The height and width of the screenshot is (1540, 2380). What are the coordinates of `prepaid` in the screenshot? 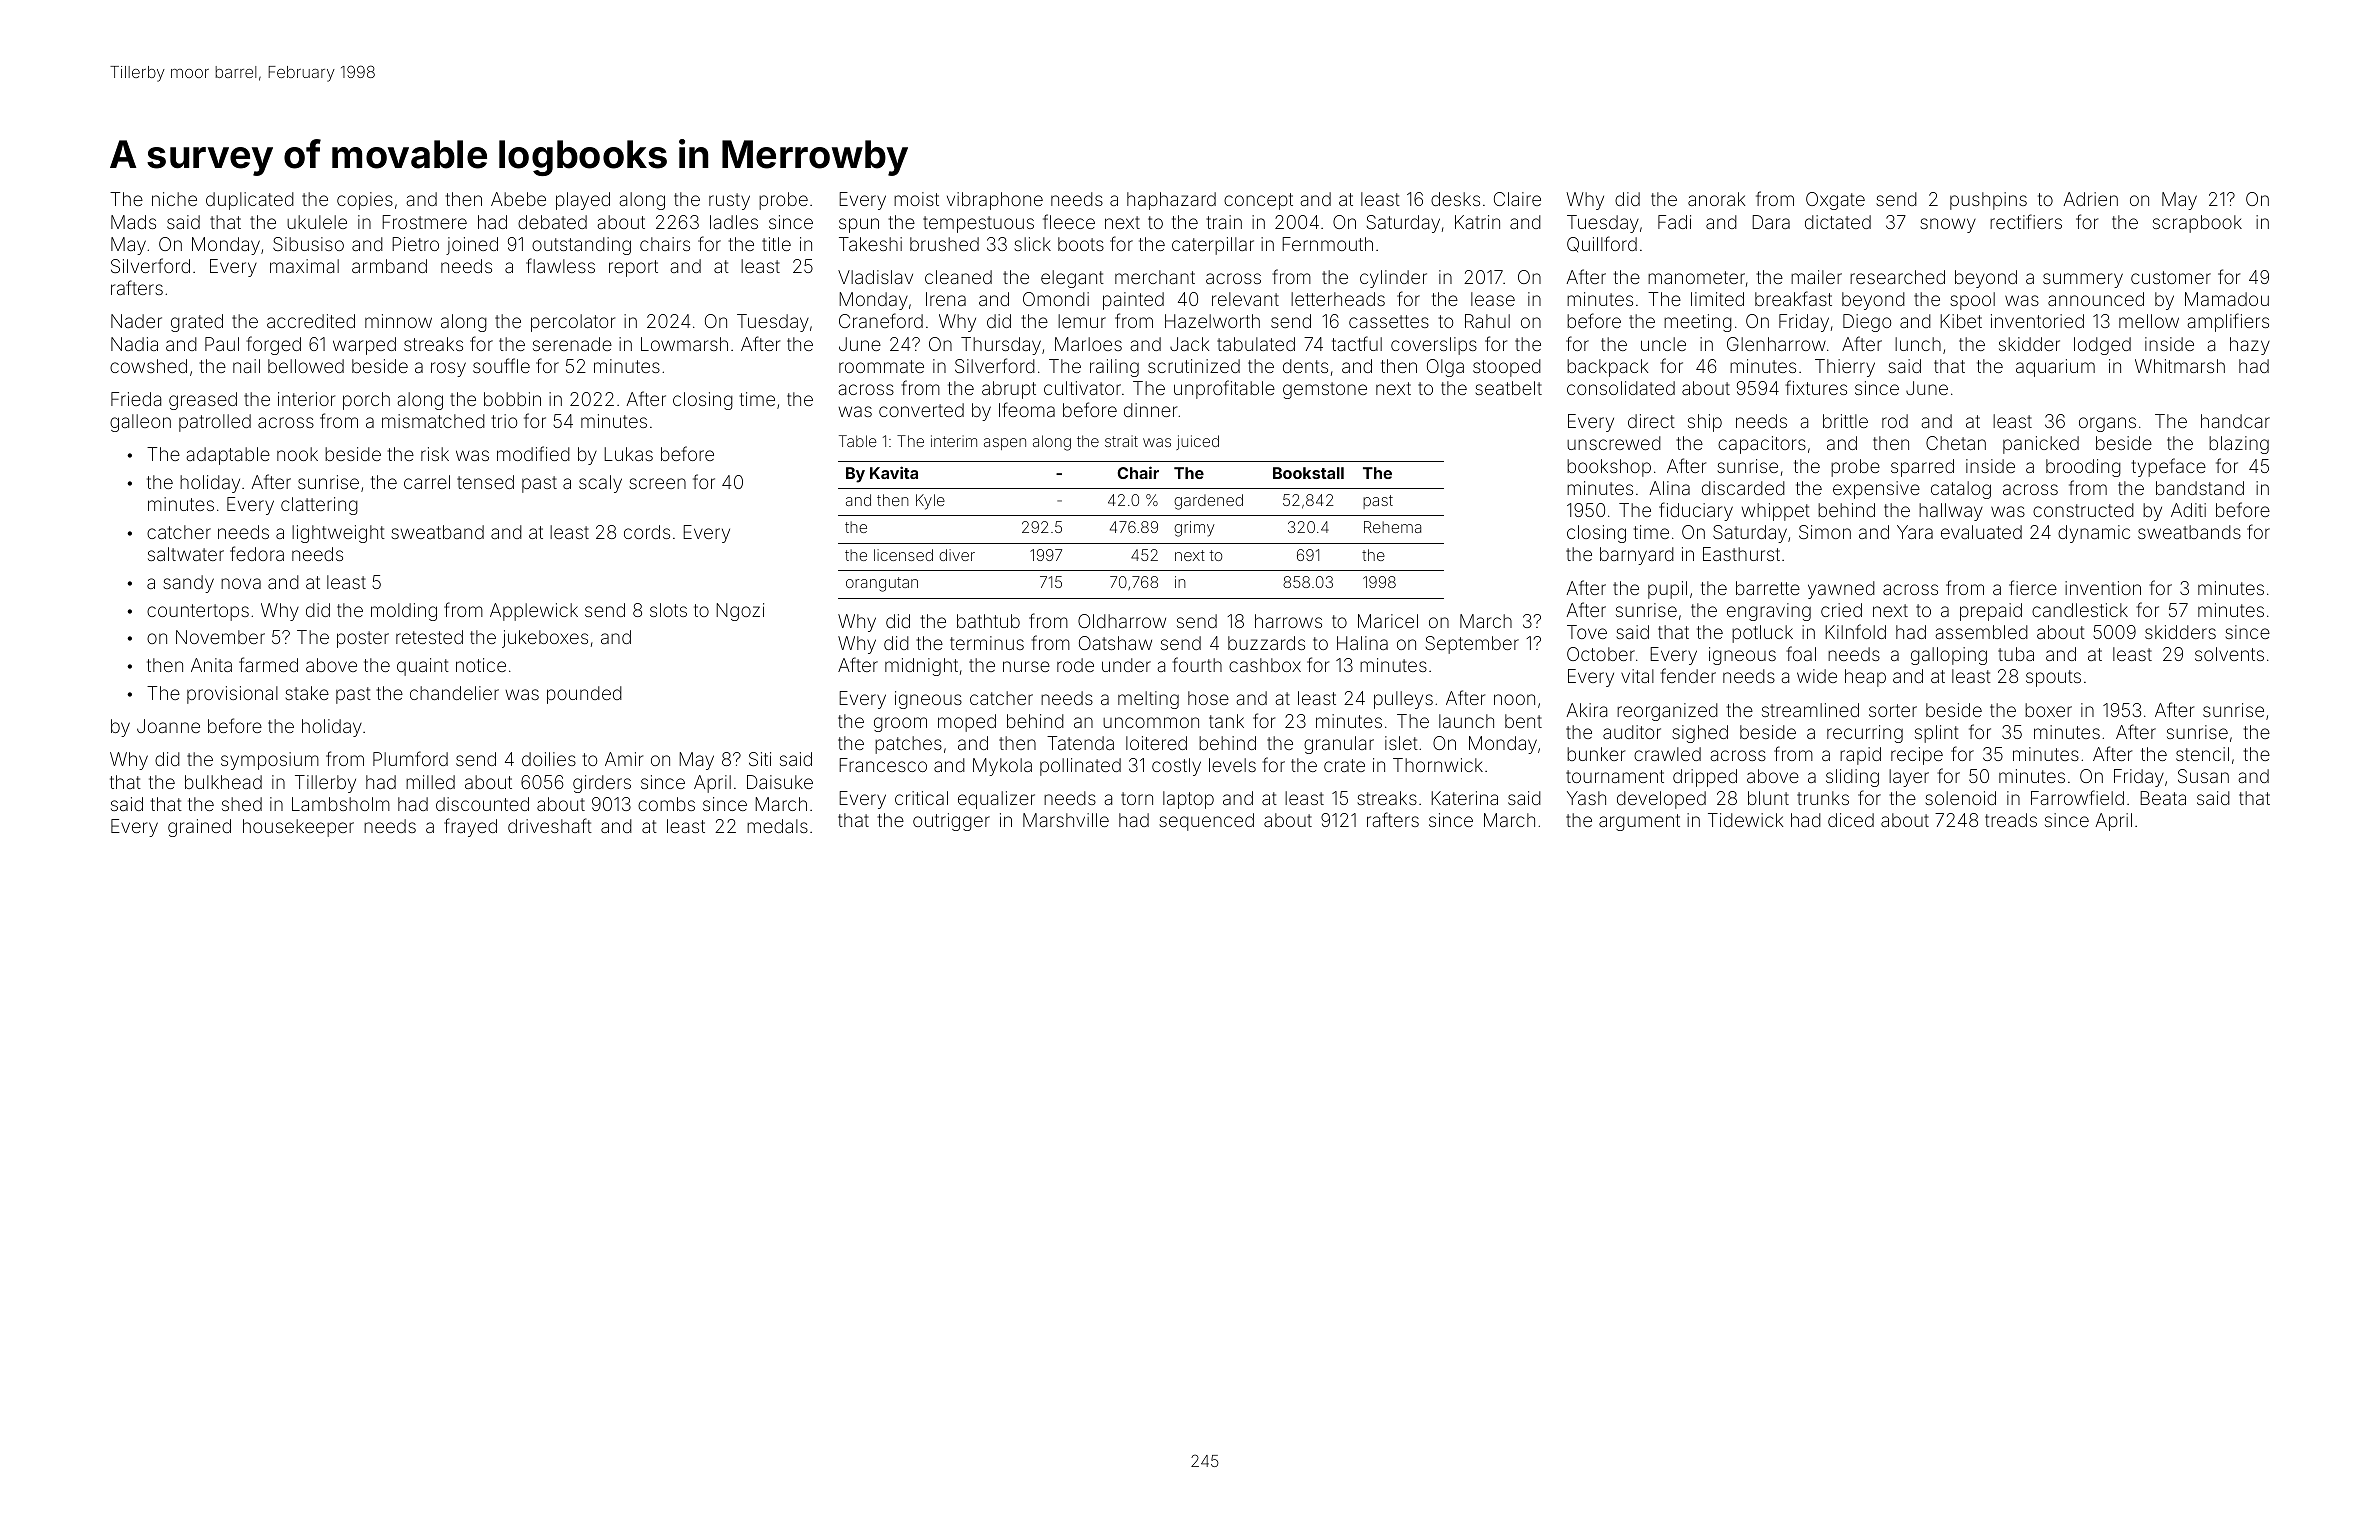 It's located at (1991, 612).
